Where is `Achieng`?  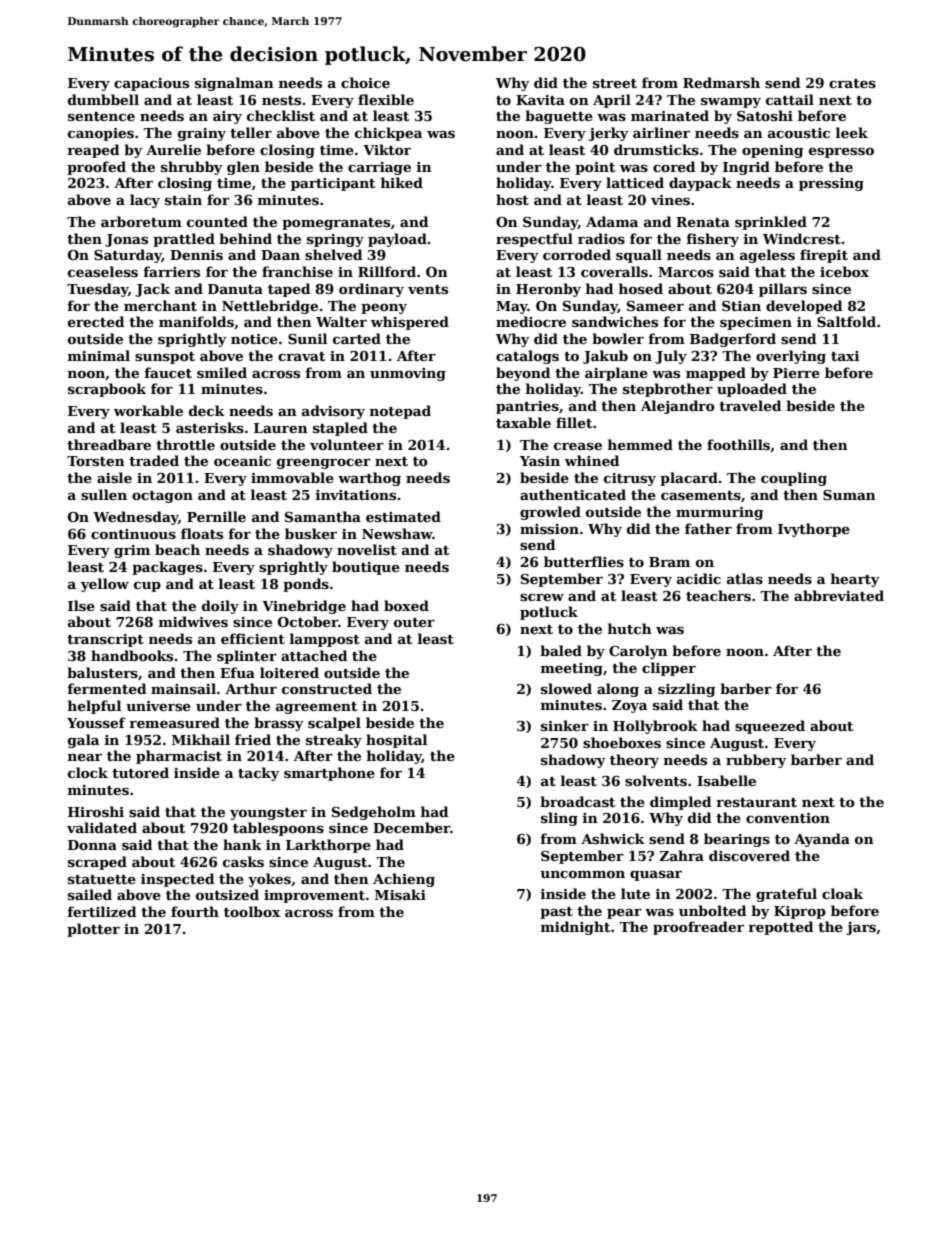 Achieng is located at coordinates (404, 880).
